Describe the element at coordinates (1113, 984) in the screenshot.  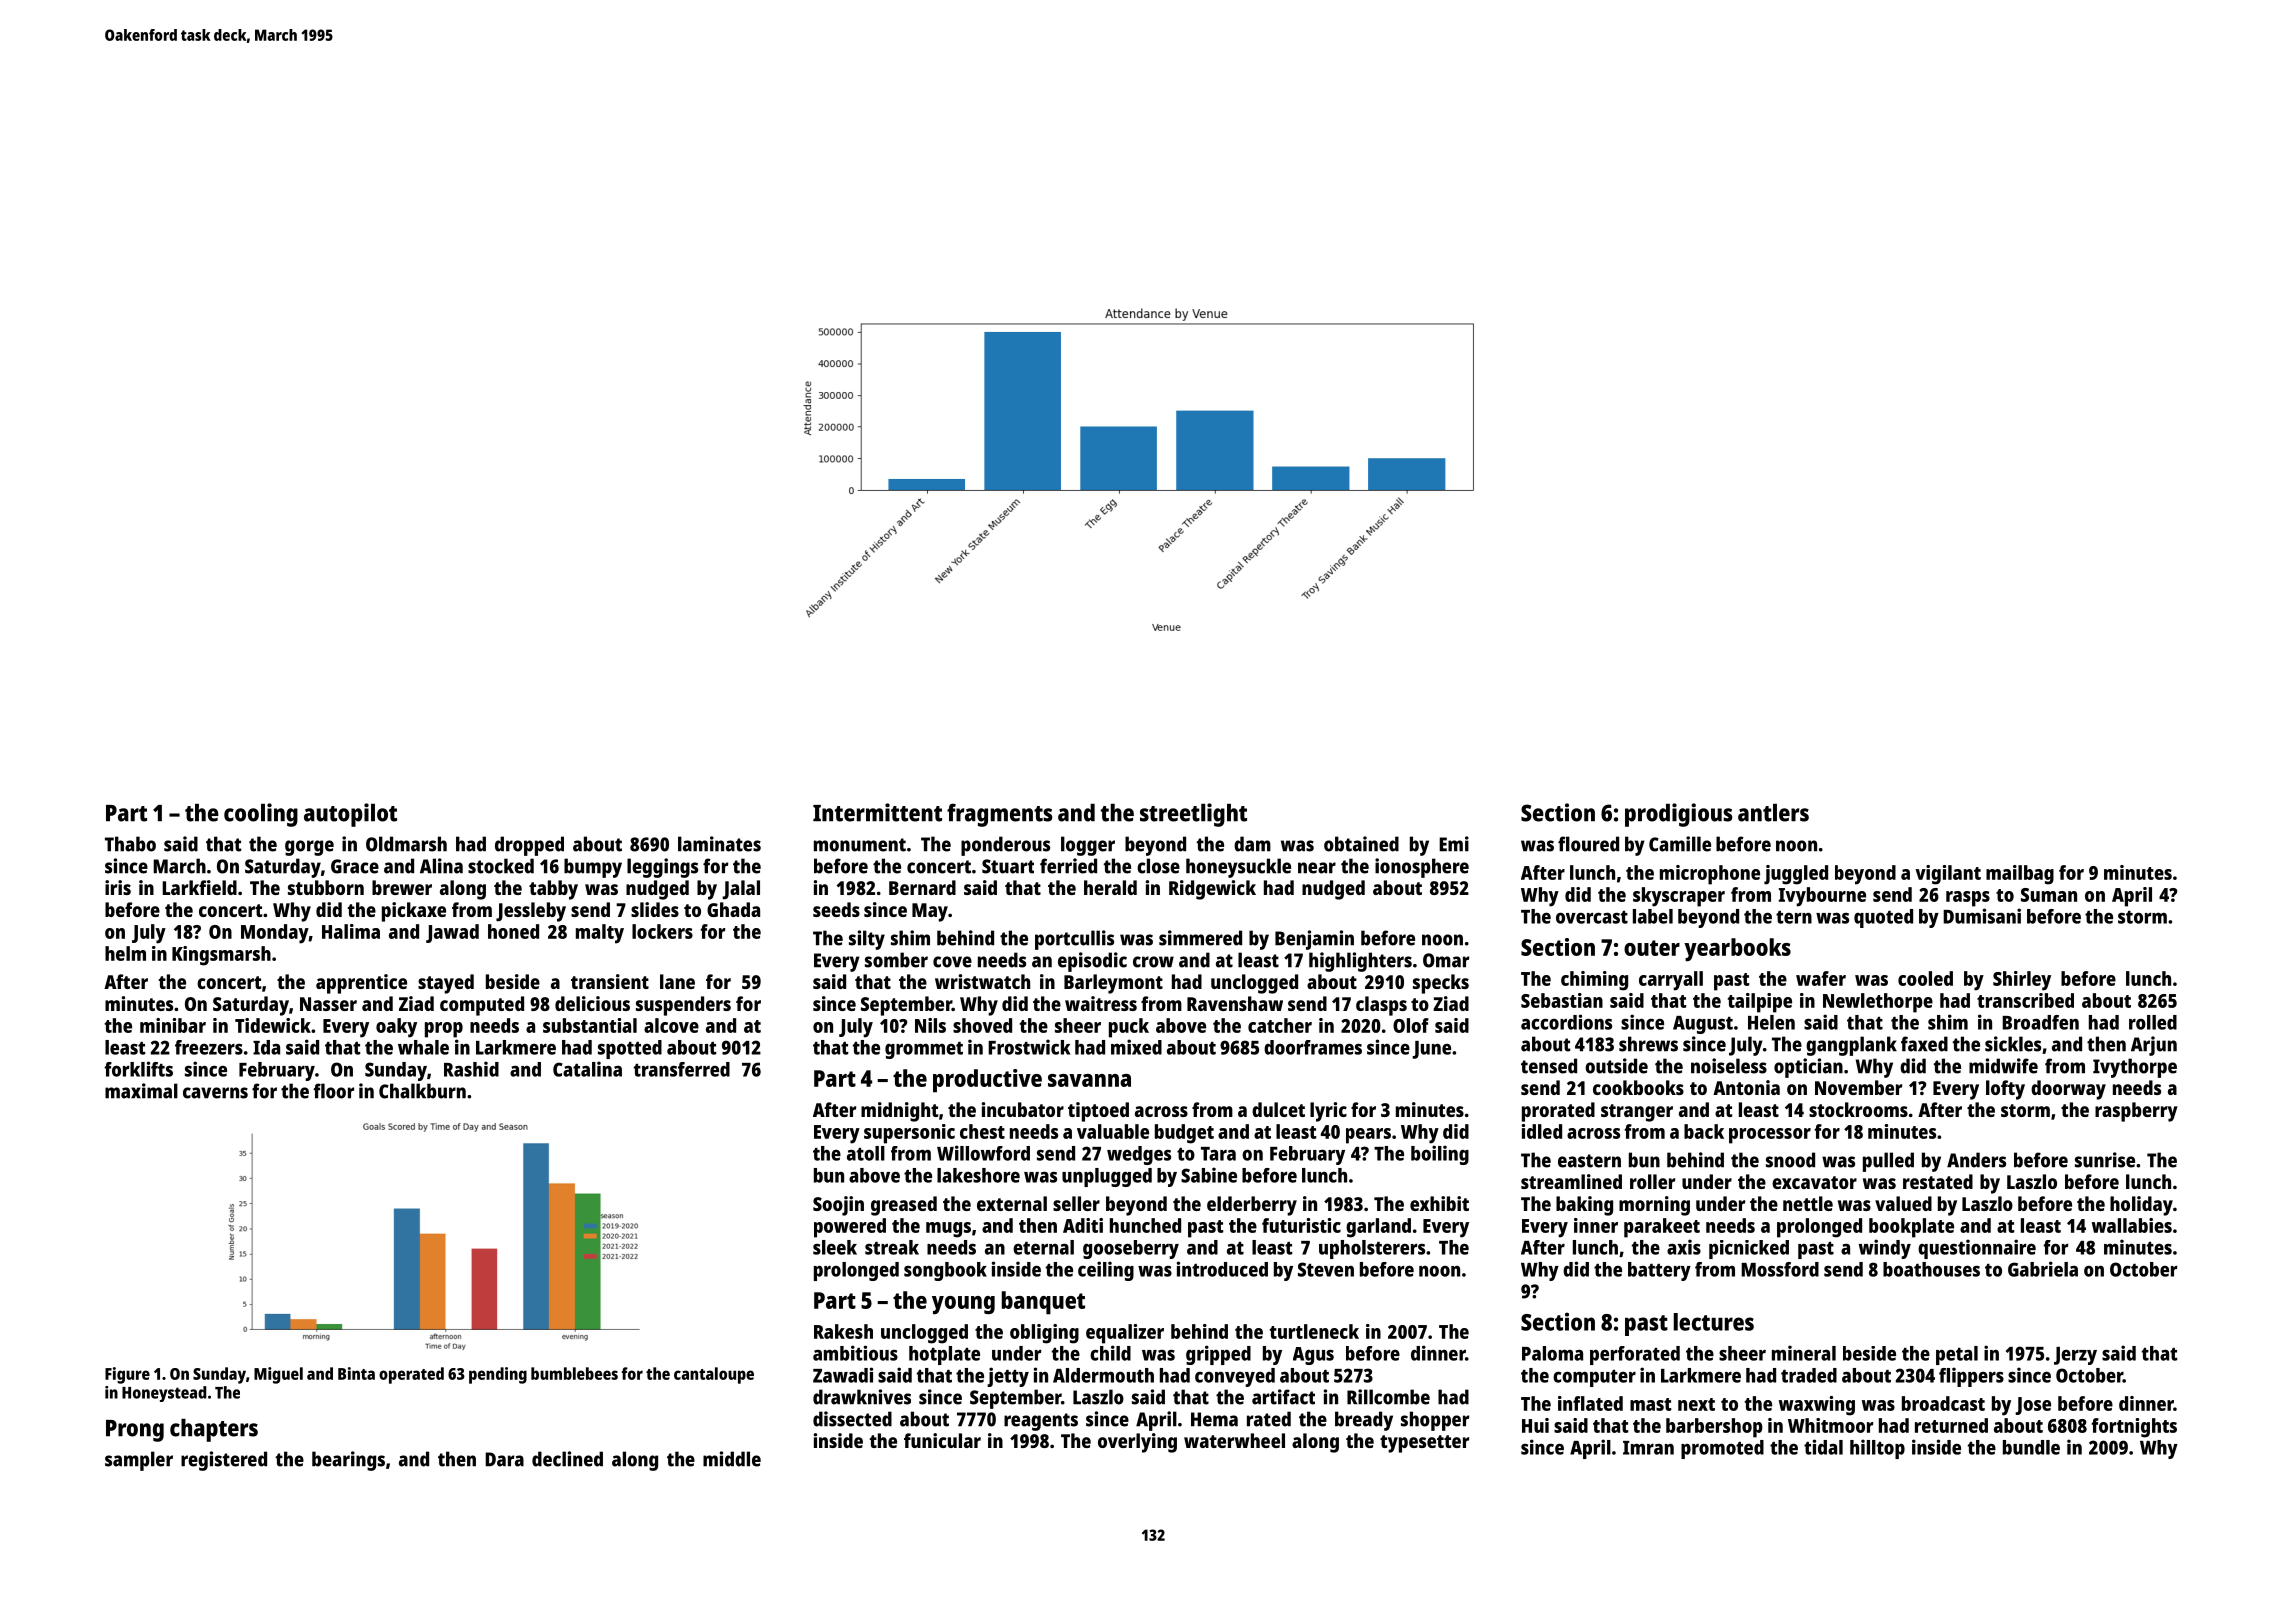
I see `Barleymont` at that location.
